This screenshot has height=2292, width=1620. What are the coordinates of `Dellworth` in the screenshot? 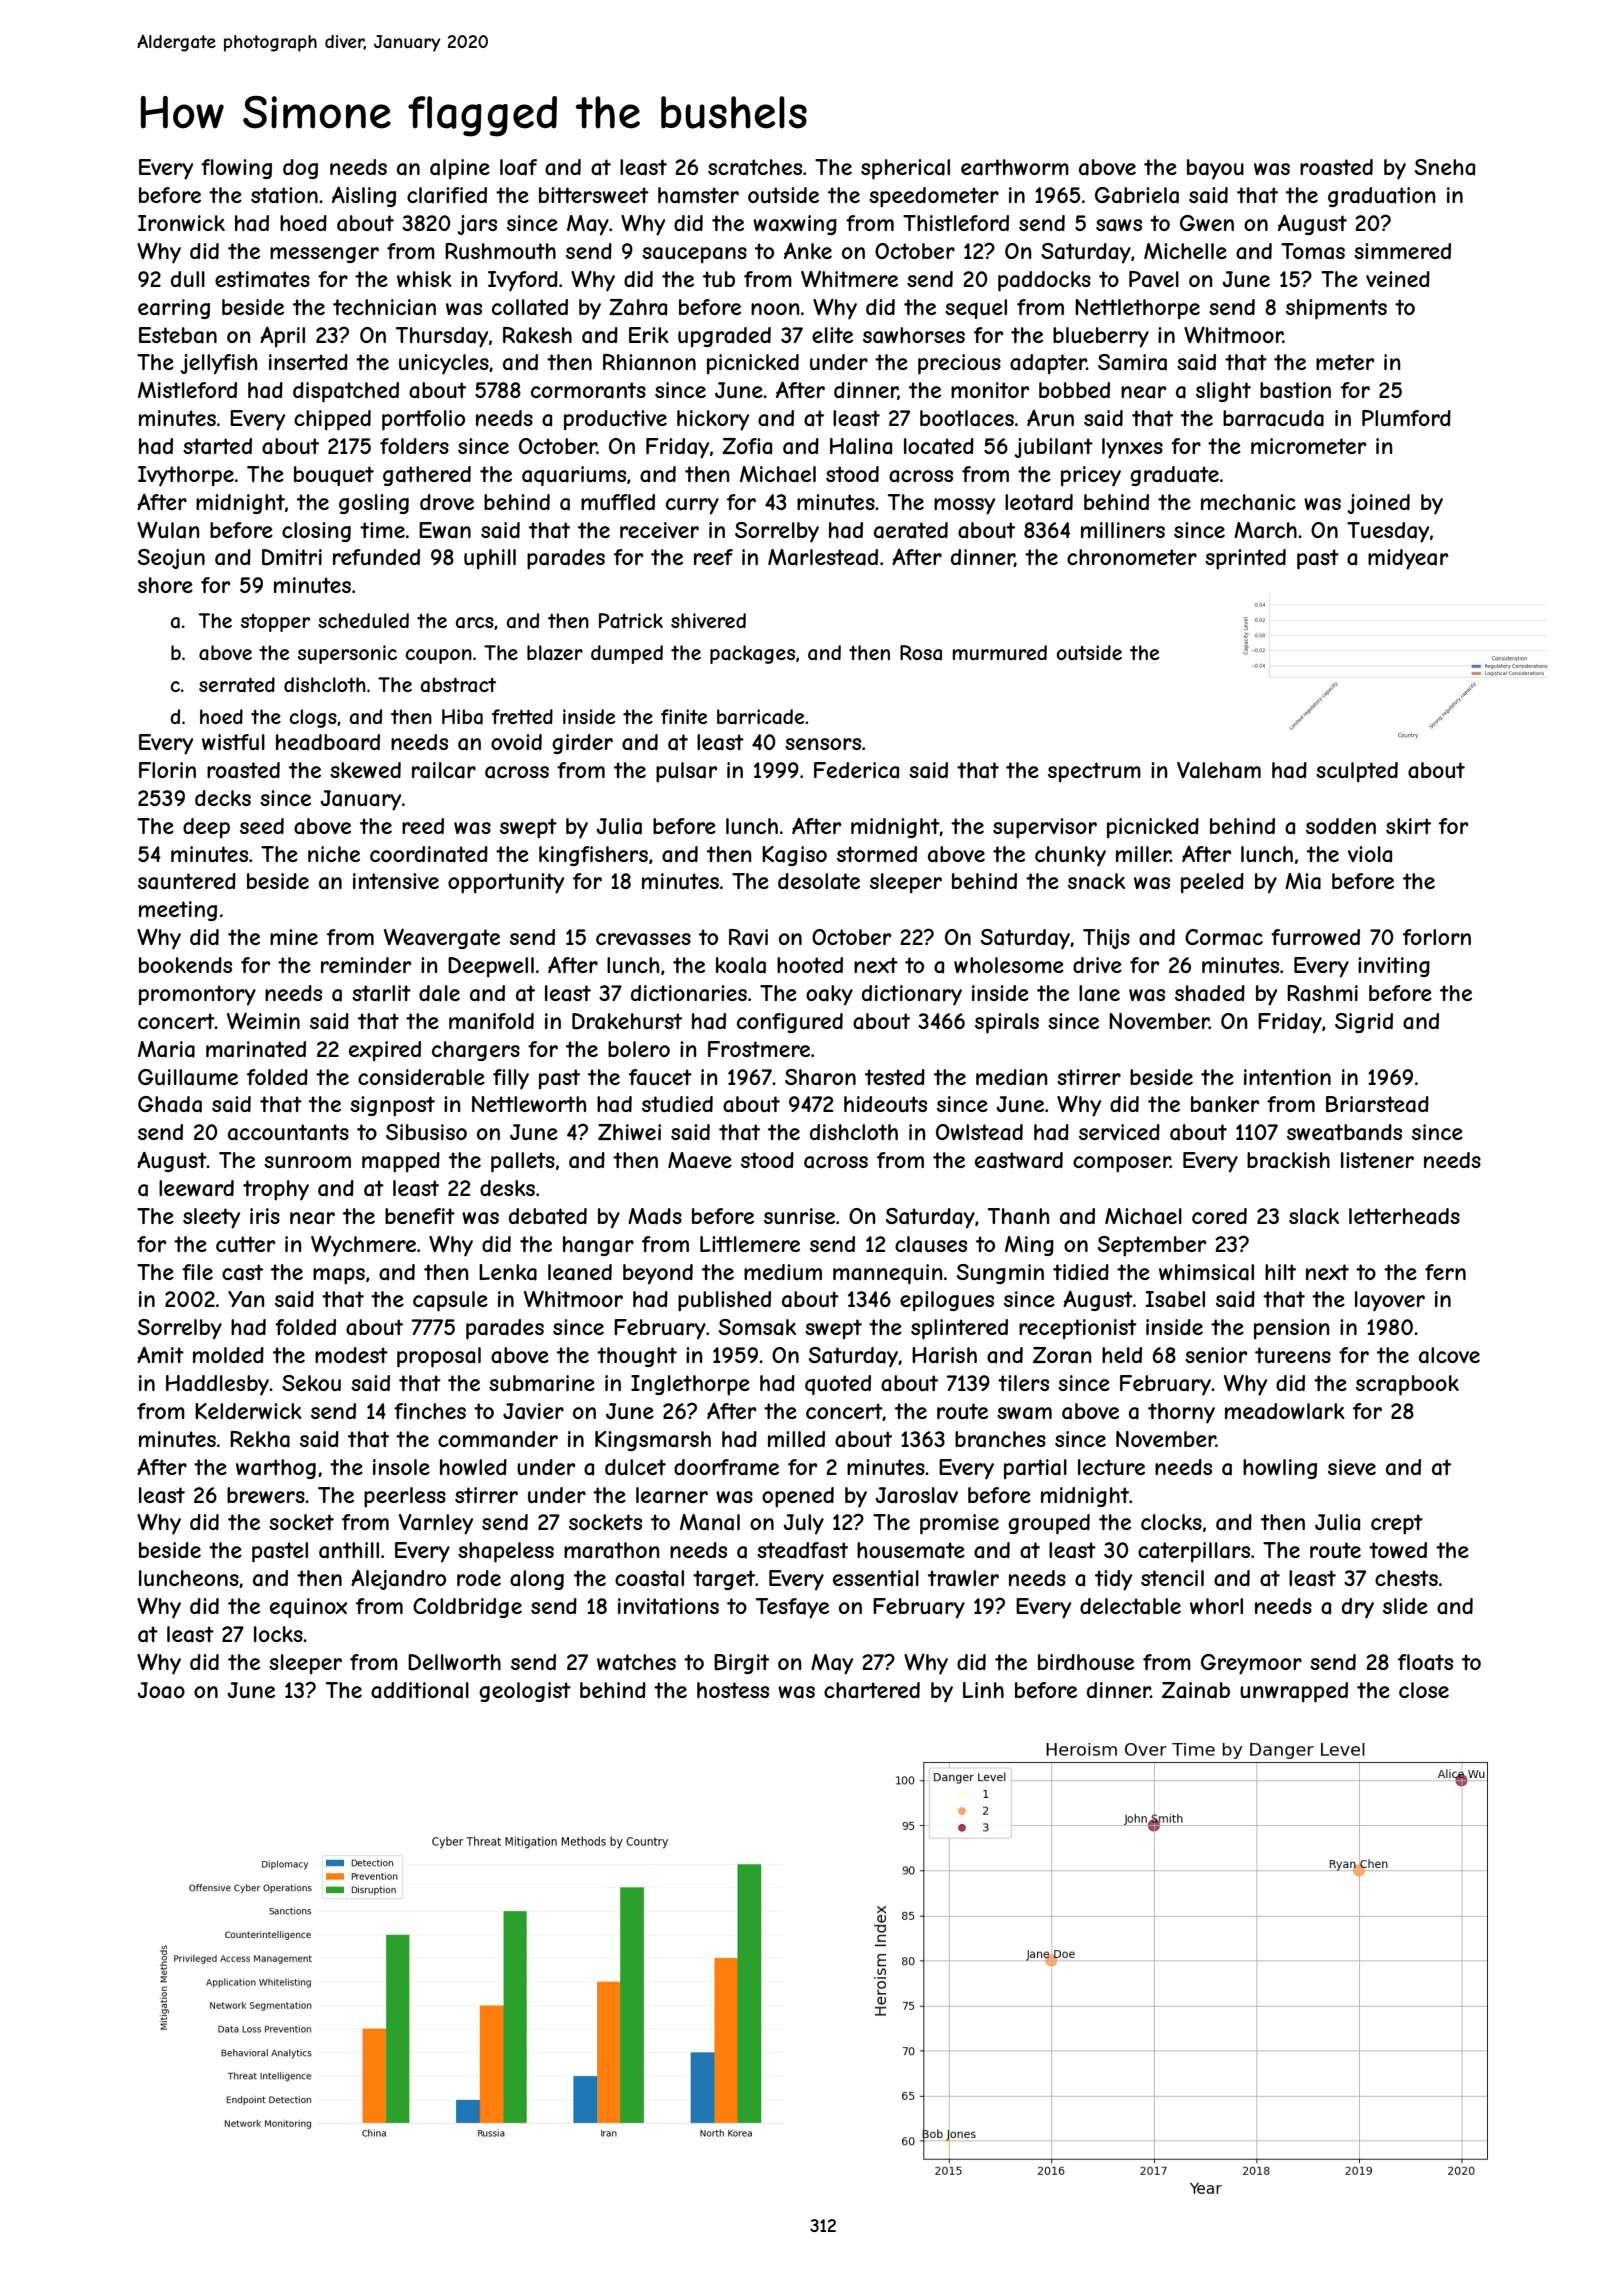 It's located at (454, 1662).
